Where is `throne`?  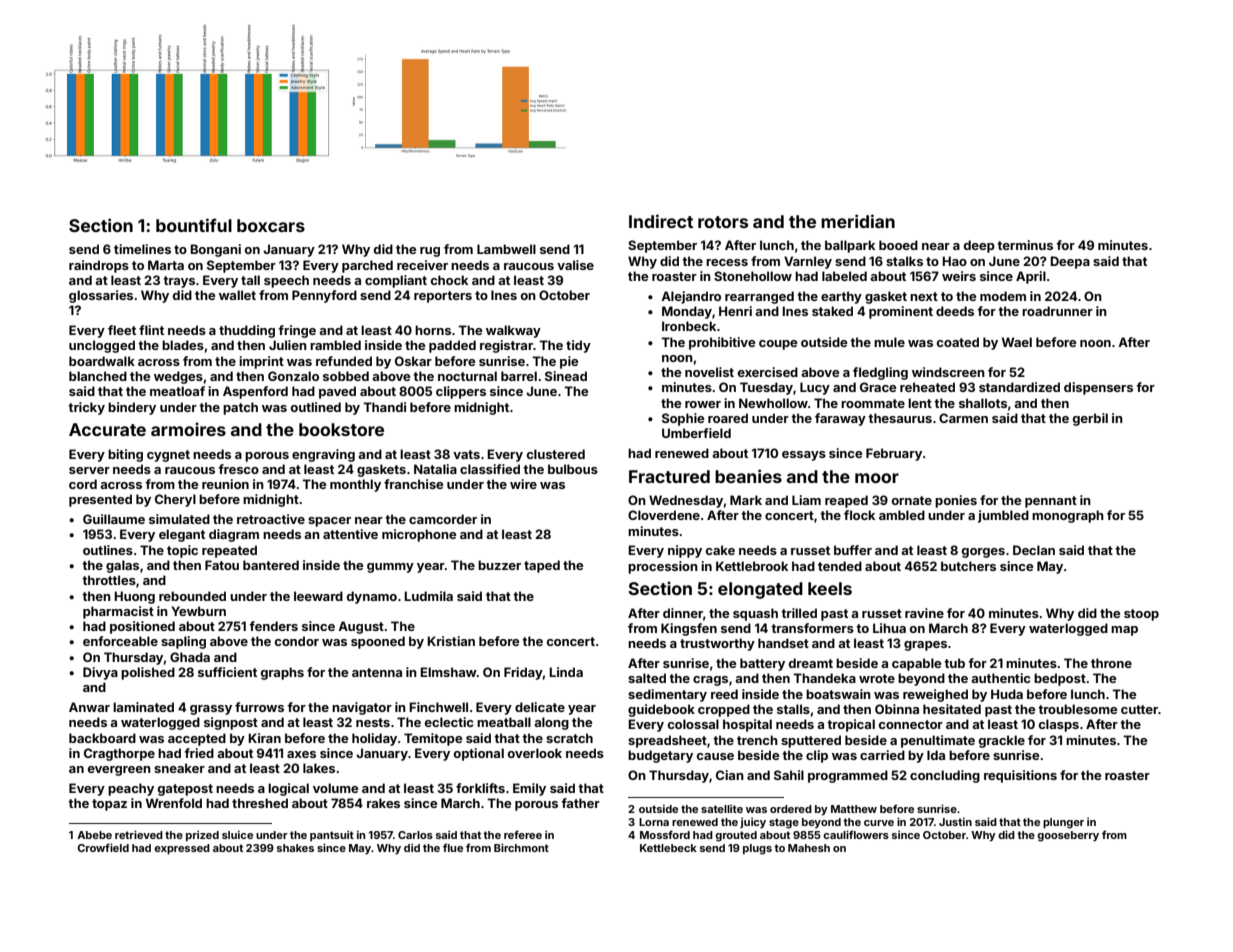 throne is located at coordinates (1111, 663).
